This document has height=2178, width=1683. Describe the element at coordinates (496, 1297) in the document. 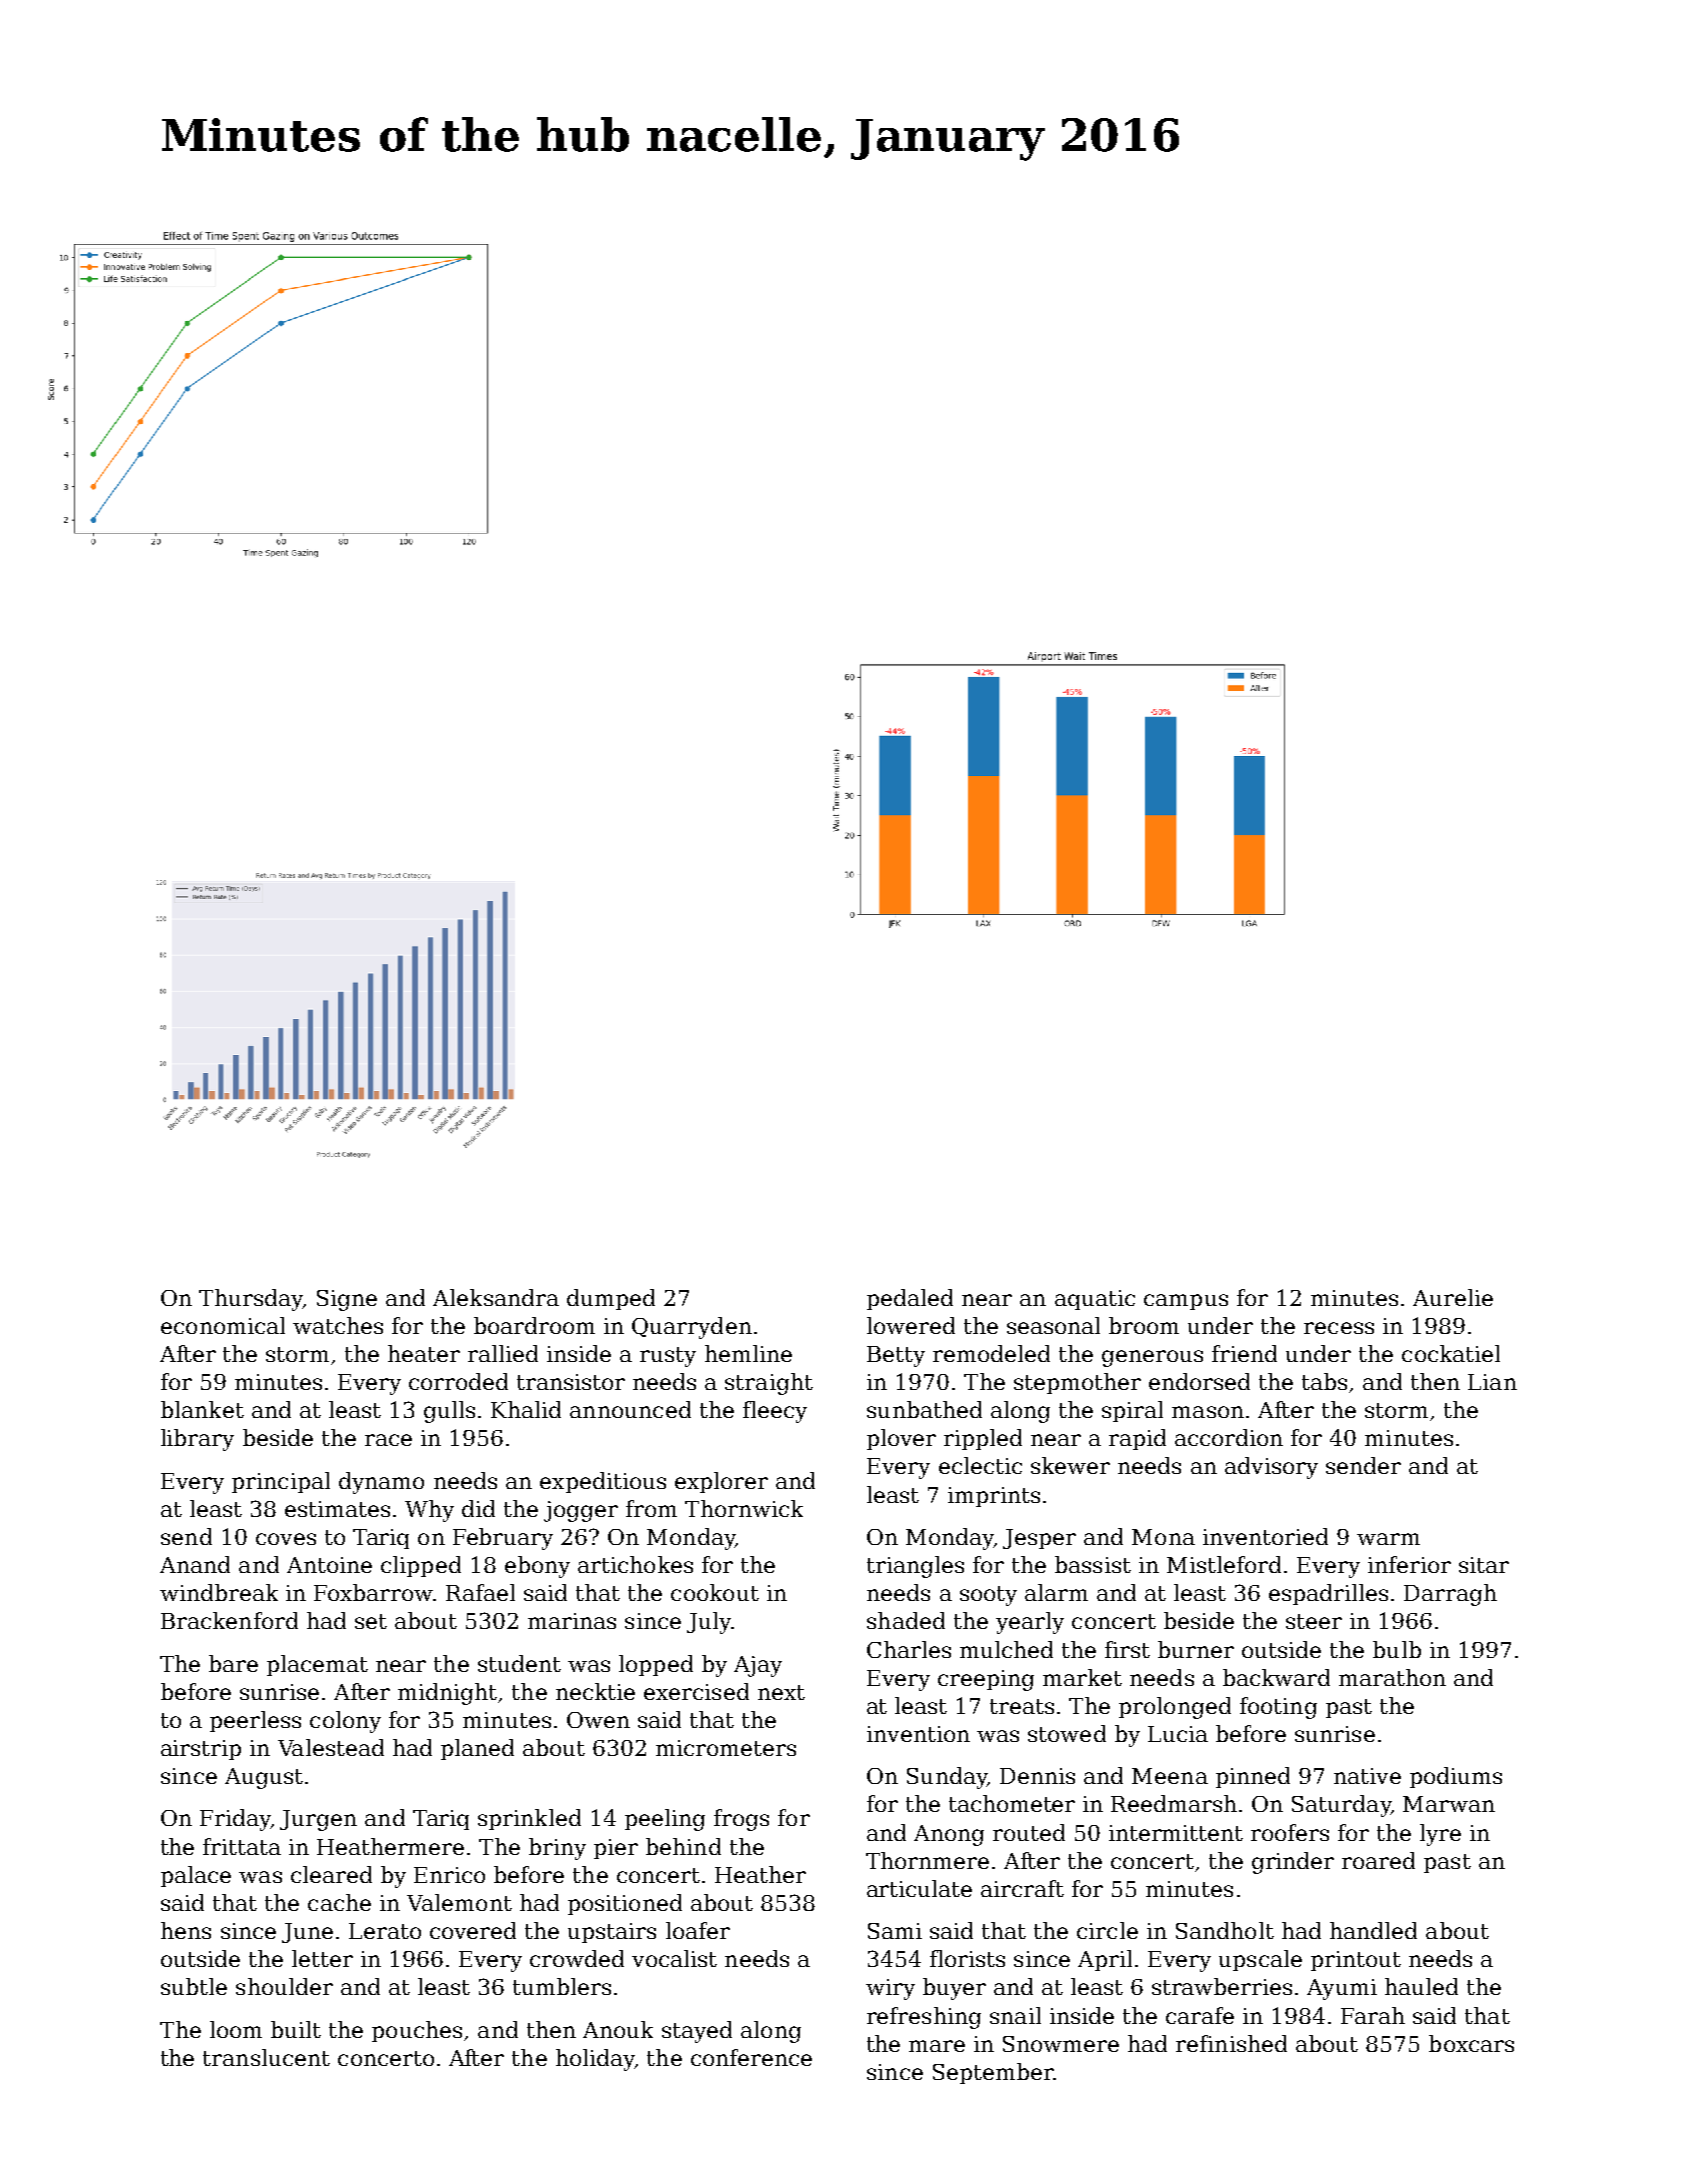

I see `Aleksandra` at that location.
